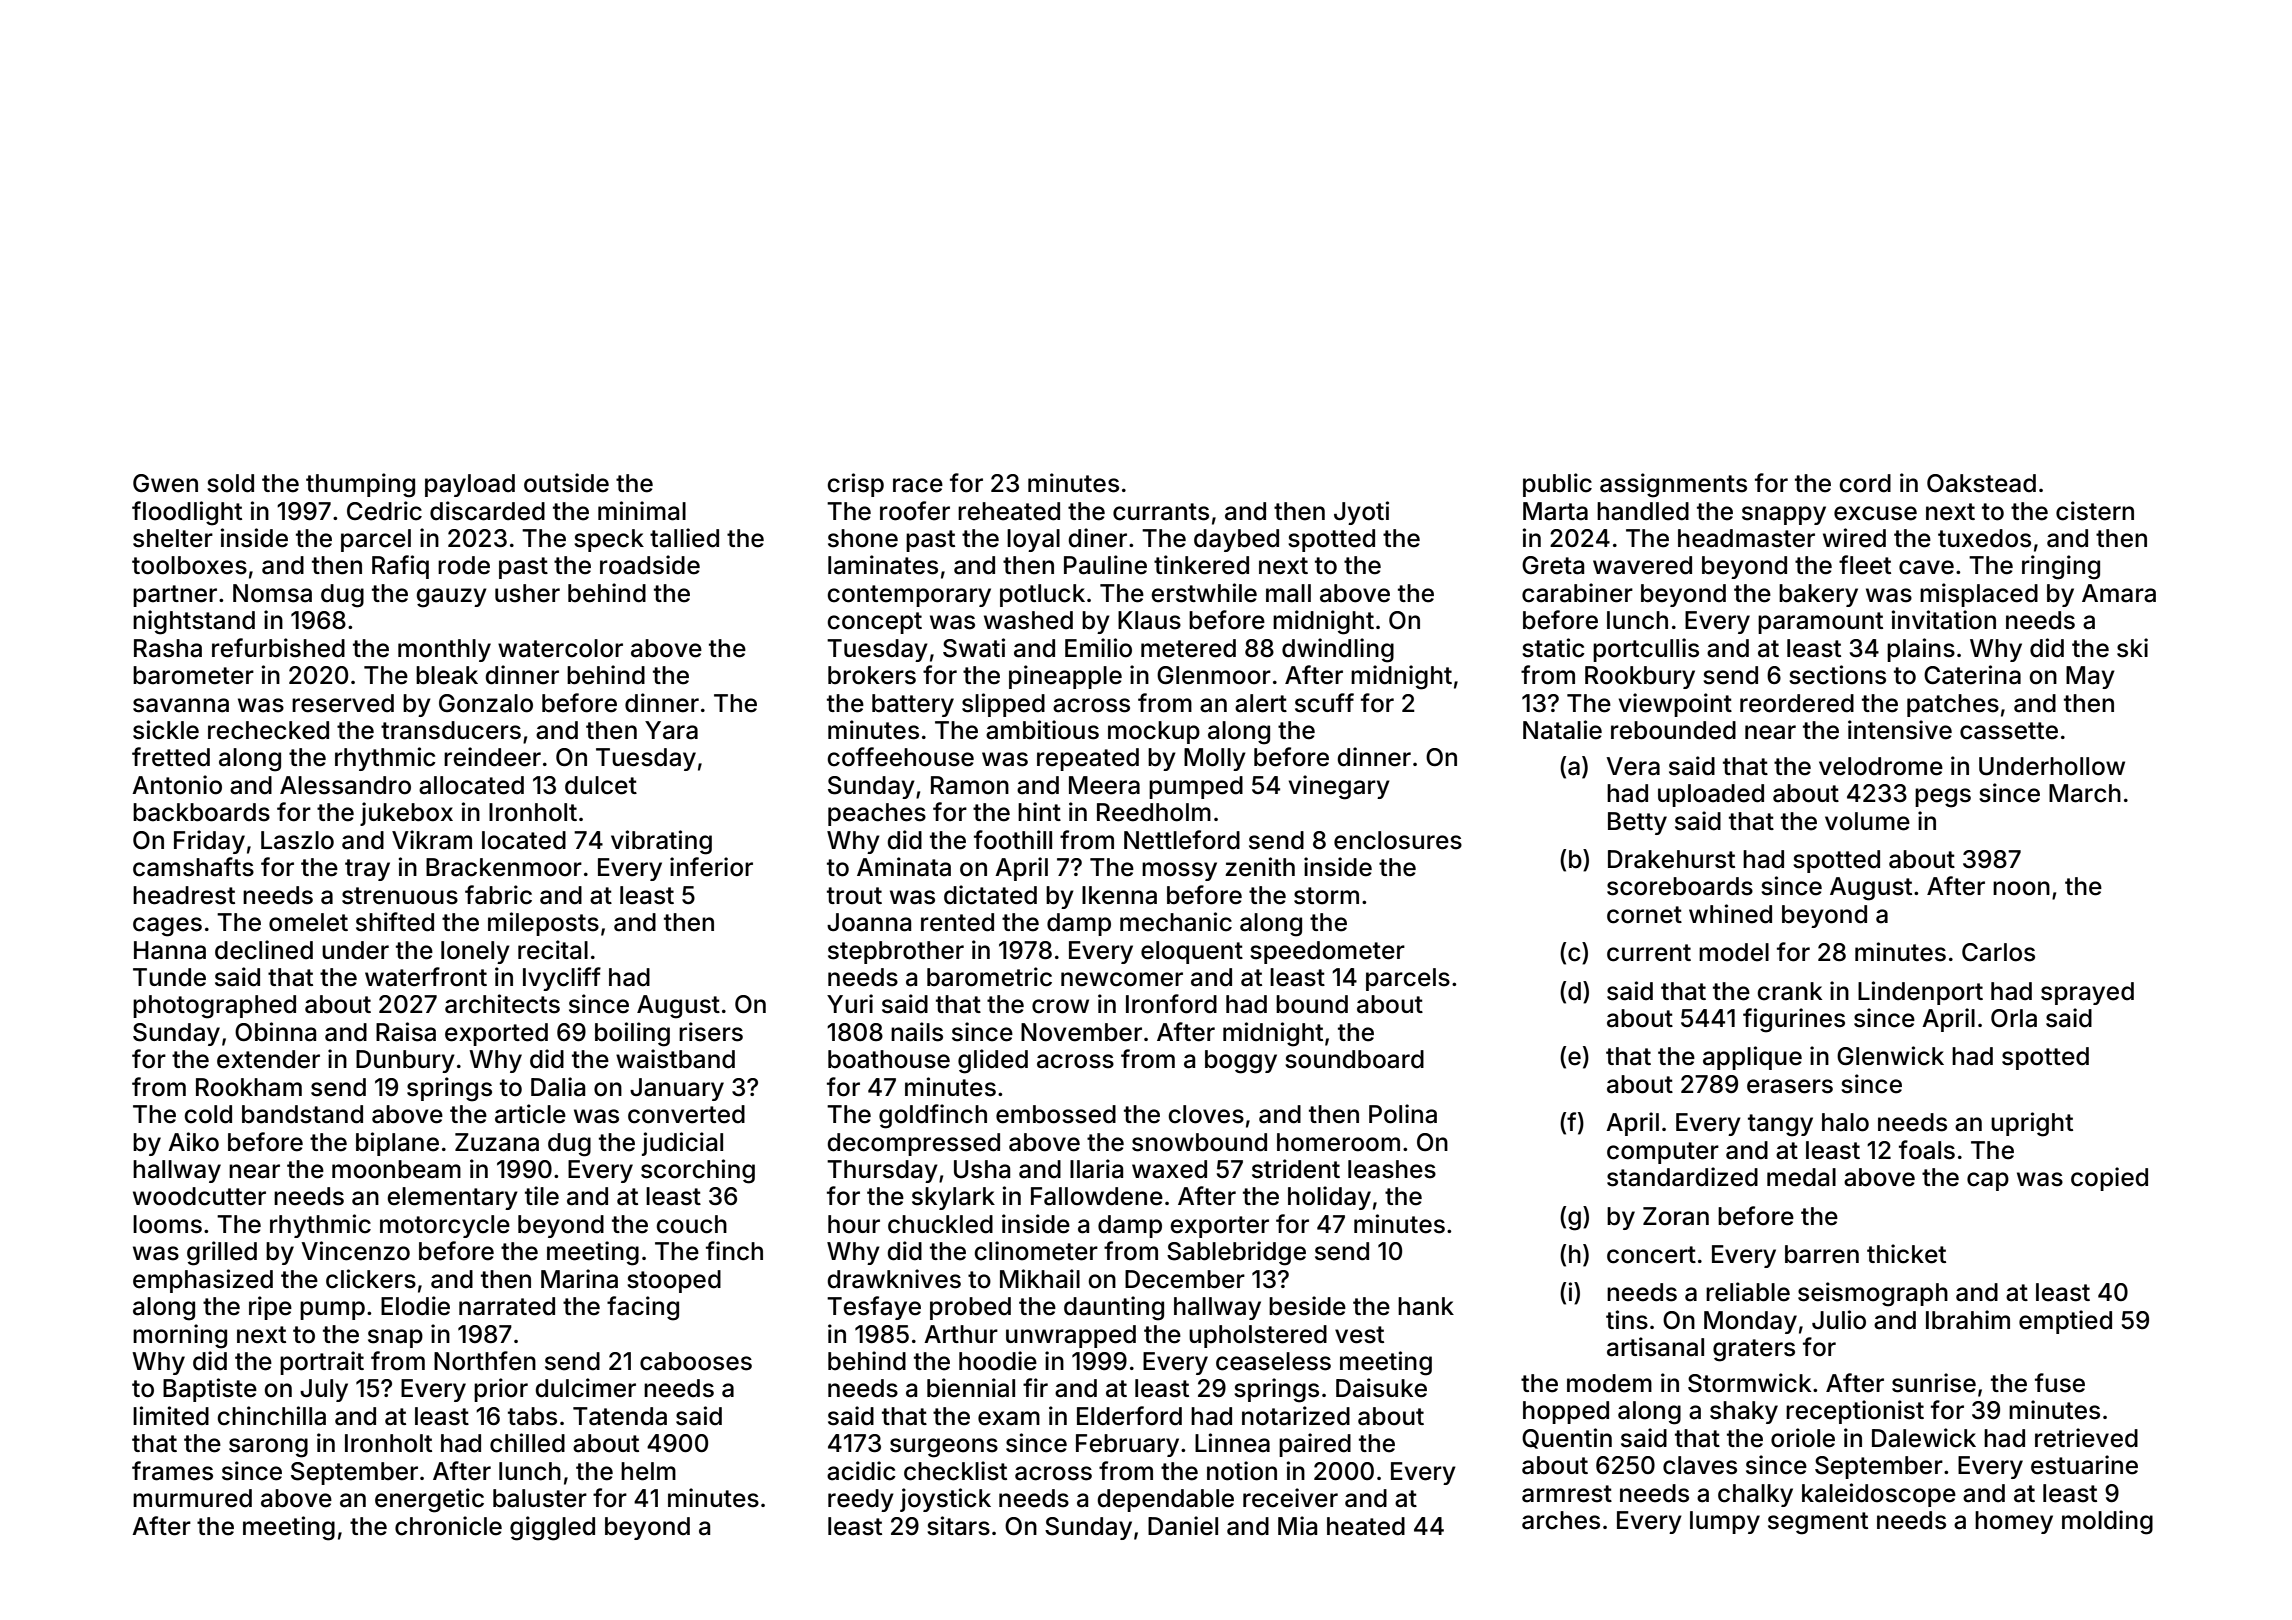 This screenshot has width=2292, height=1620. Describe the element at coordinates (1127, 1445) in the screenshot. I see `February` at that location.
